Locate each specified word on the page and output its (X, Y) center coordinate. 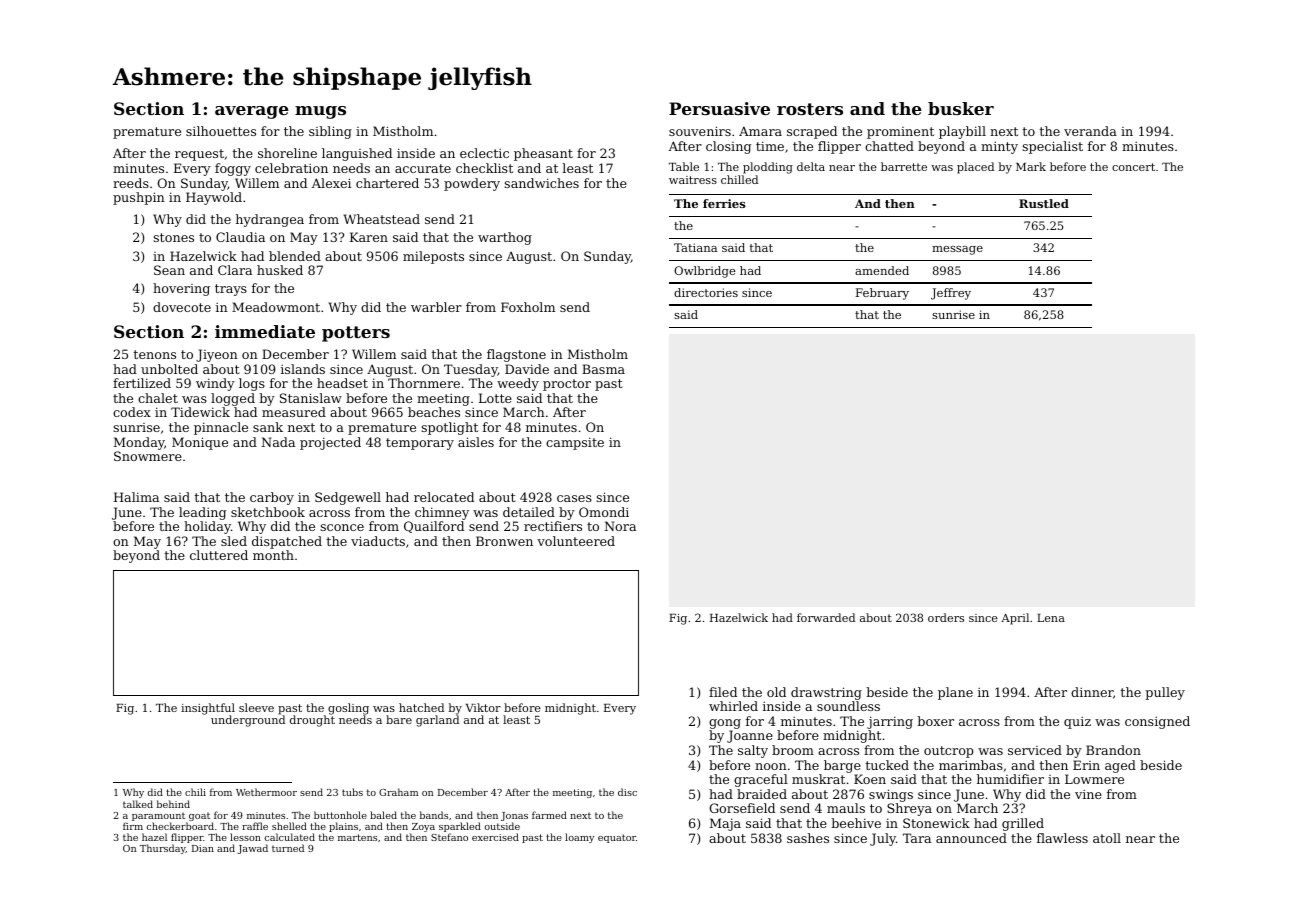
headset (342, 383)
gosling (348, 709)
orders (946, 617)
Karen (369, 237)
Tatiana (695, 247)
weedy (518, 384)
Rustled (1044, 203)
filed (723, 692)
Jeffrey (951, 294)
